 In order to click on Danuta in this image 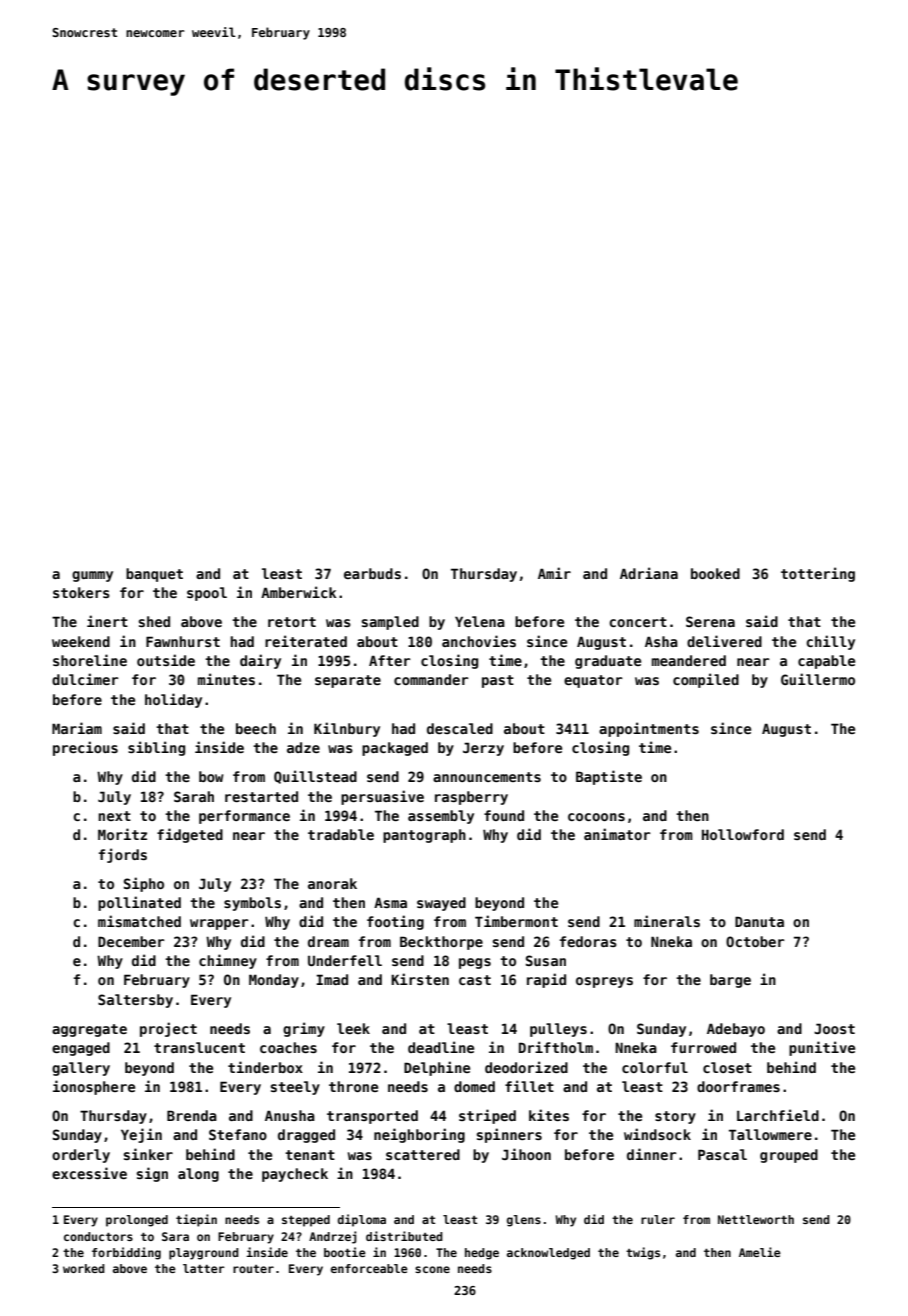, I will do `click(759, 921)`.
